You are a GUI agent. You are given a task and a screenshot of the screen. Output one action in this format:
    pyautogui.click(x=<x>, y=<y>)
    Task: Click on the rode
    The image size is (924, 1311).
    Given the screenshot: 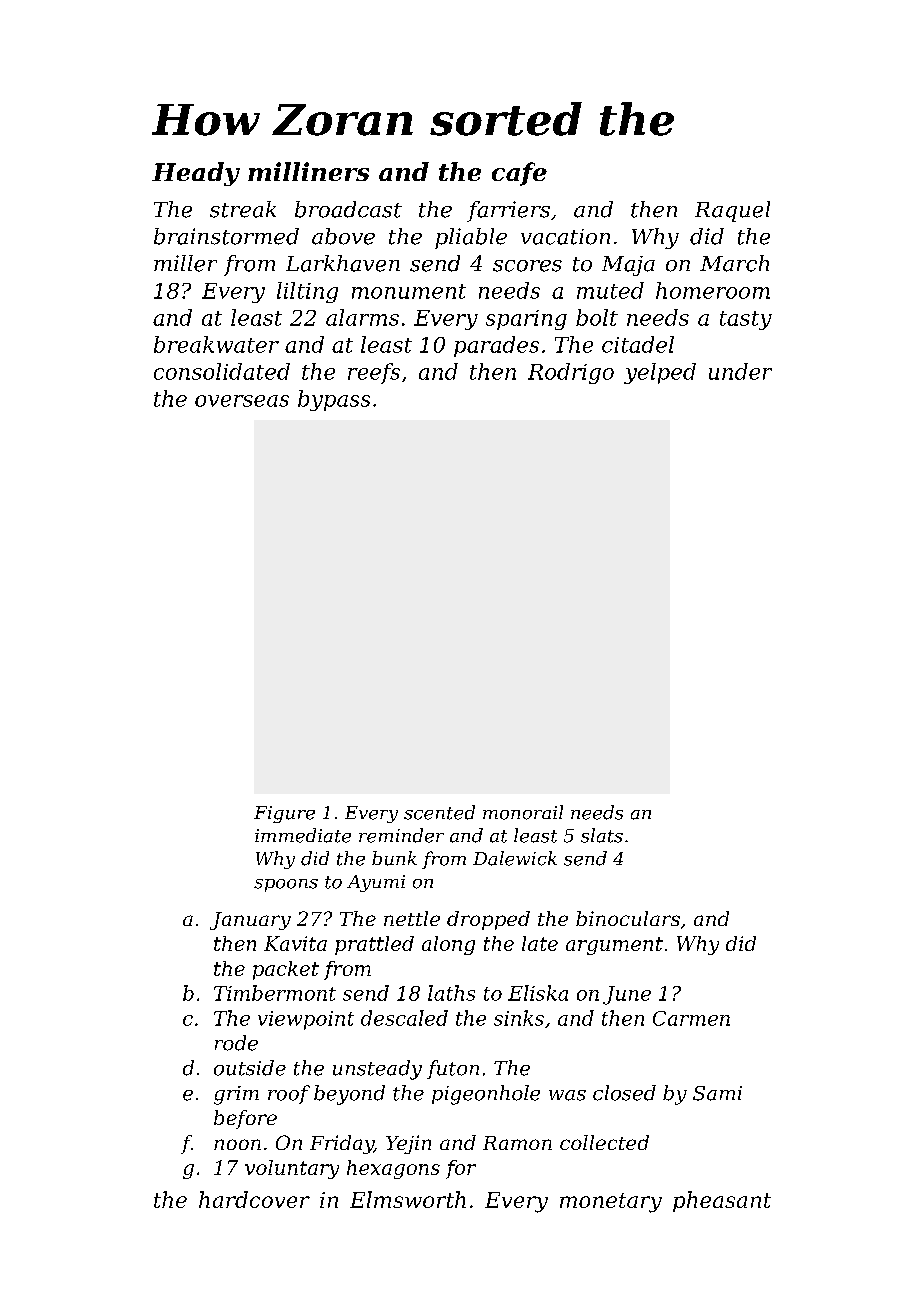 What is the action you would take?
    pyautogui.click(x=236, y=1043)
